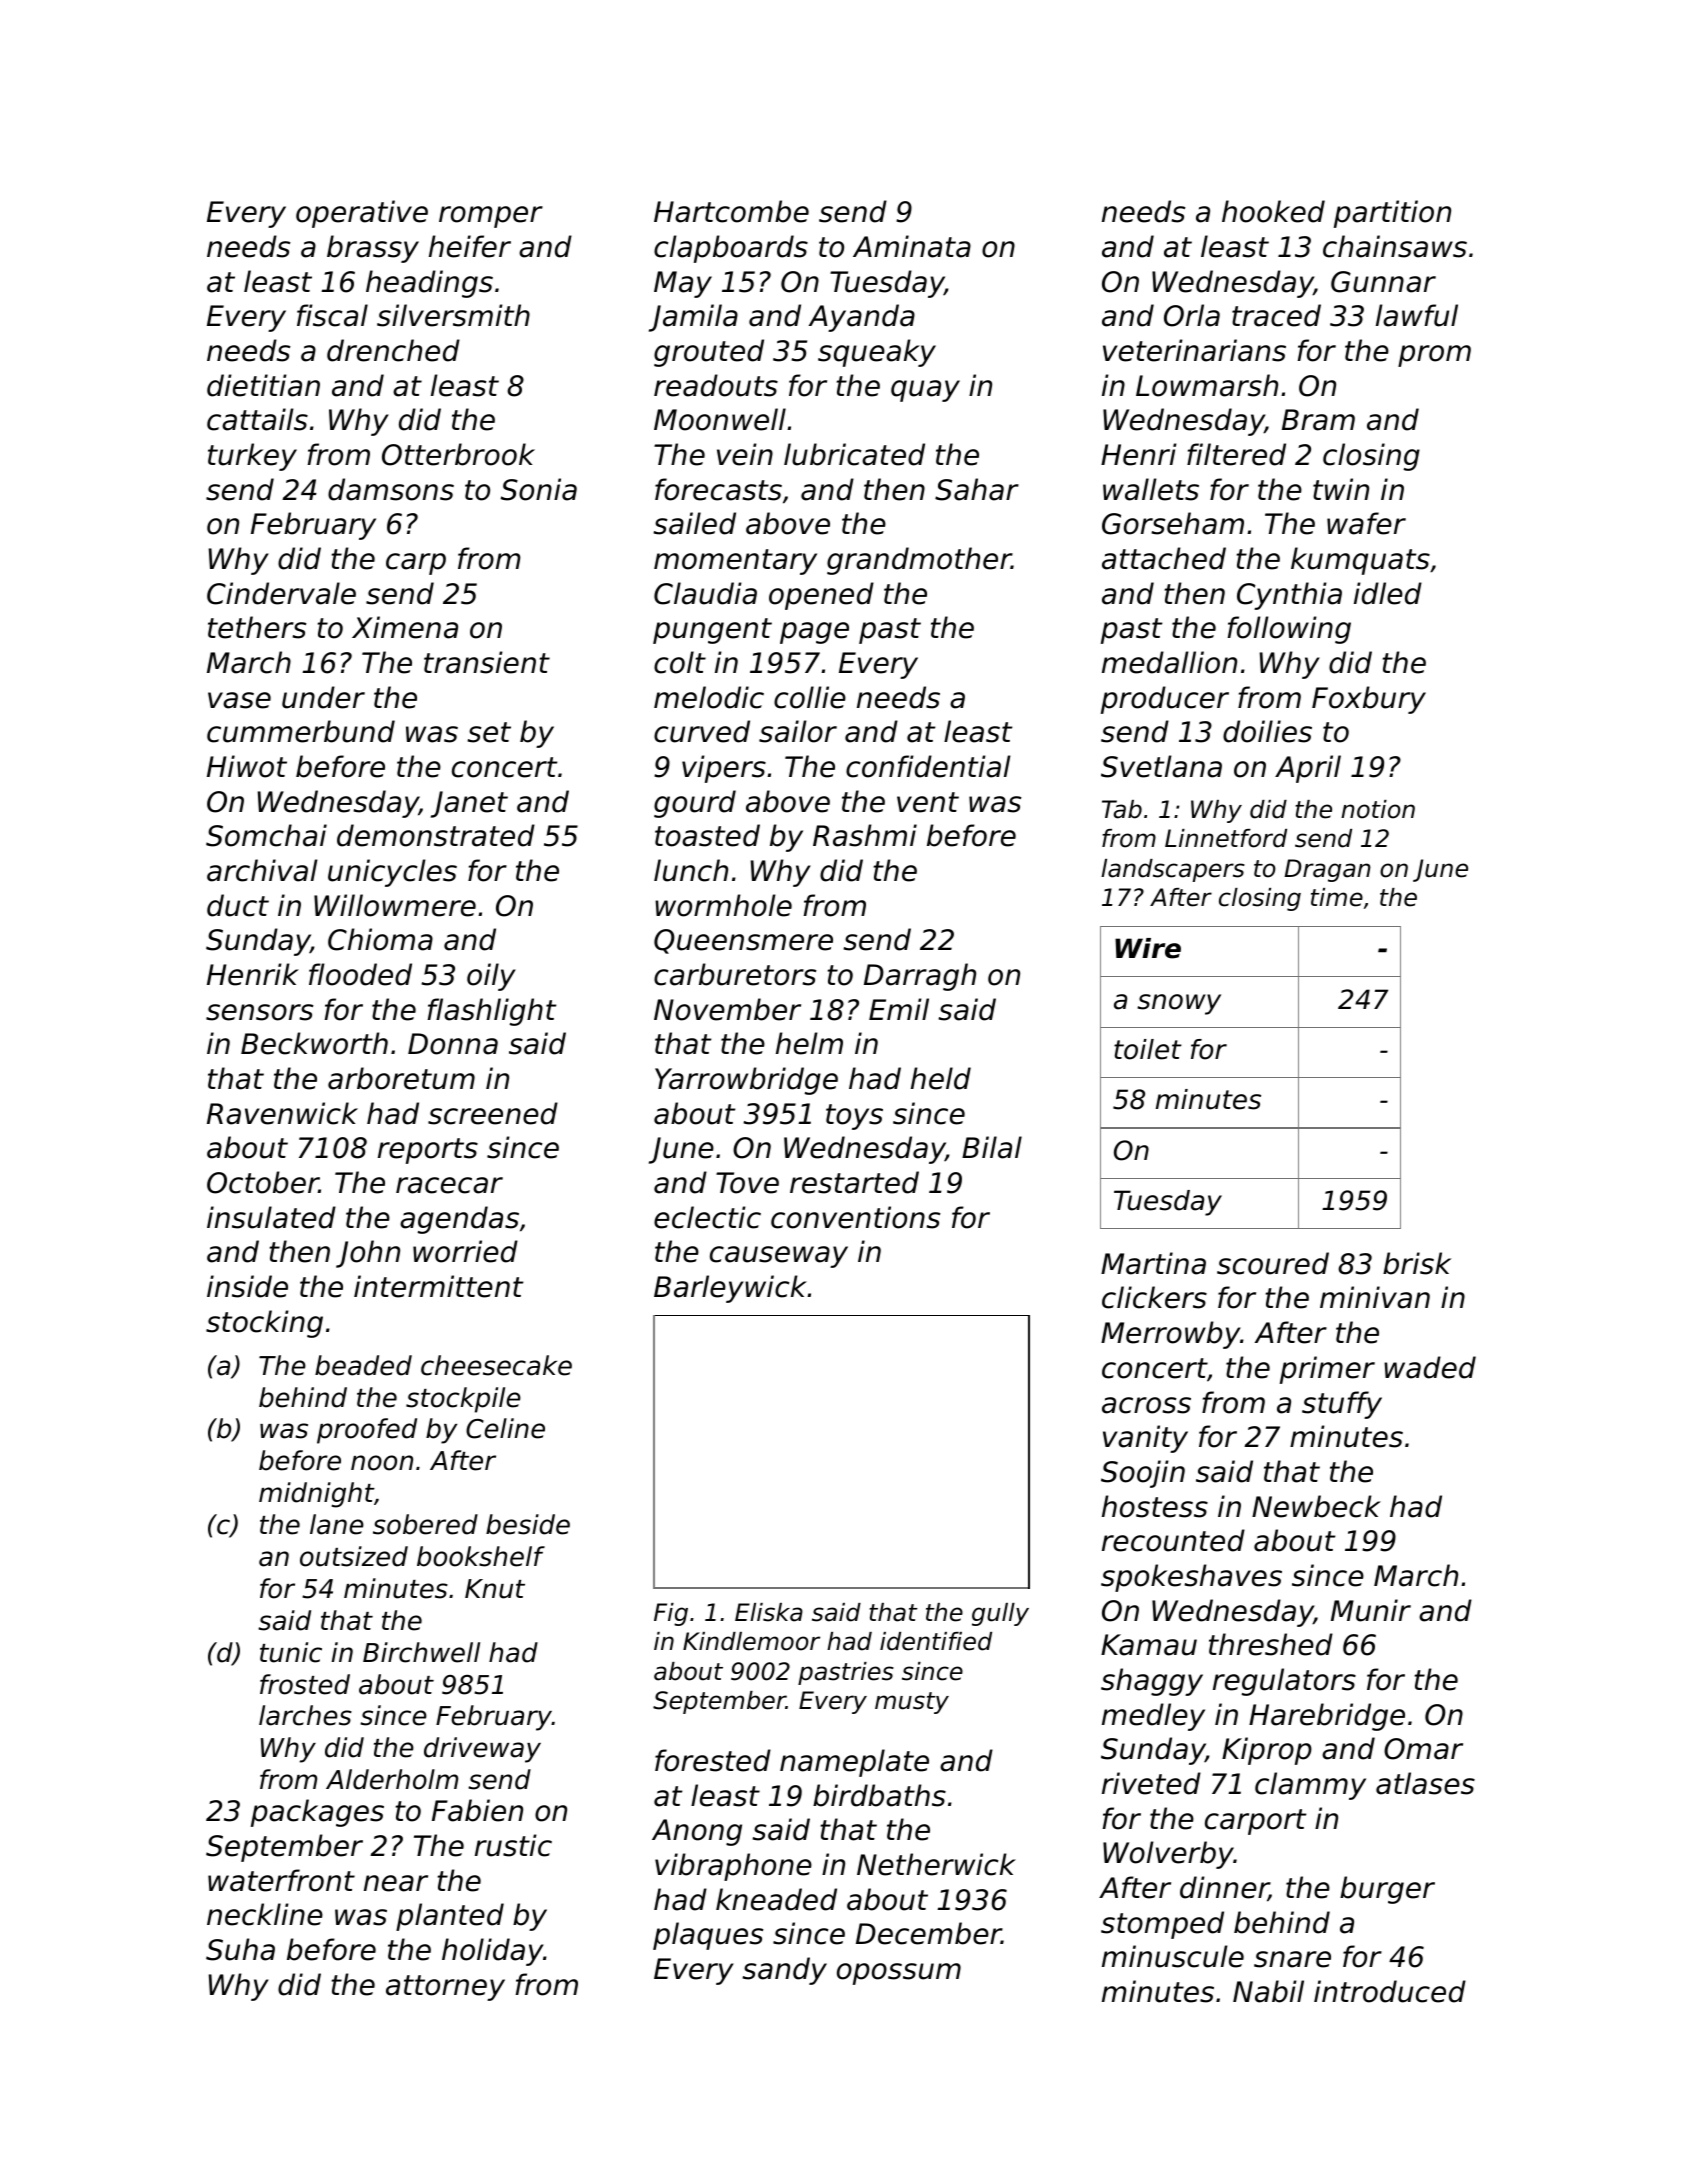 The width and height of the screenshot is (1683, 2178). I want to click on Fig, so click(671, 1614).
